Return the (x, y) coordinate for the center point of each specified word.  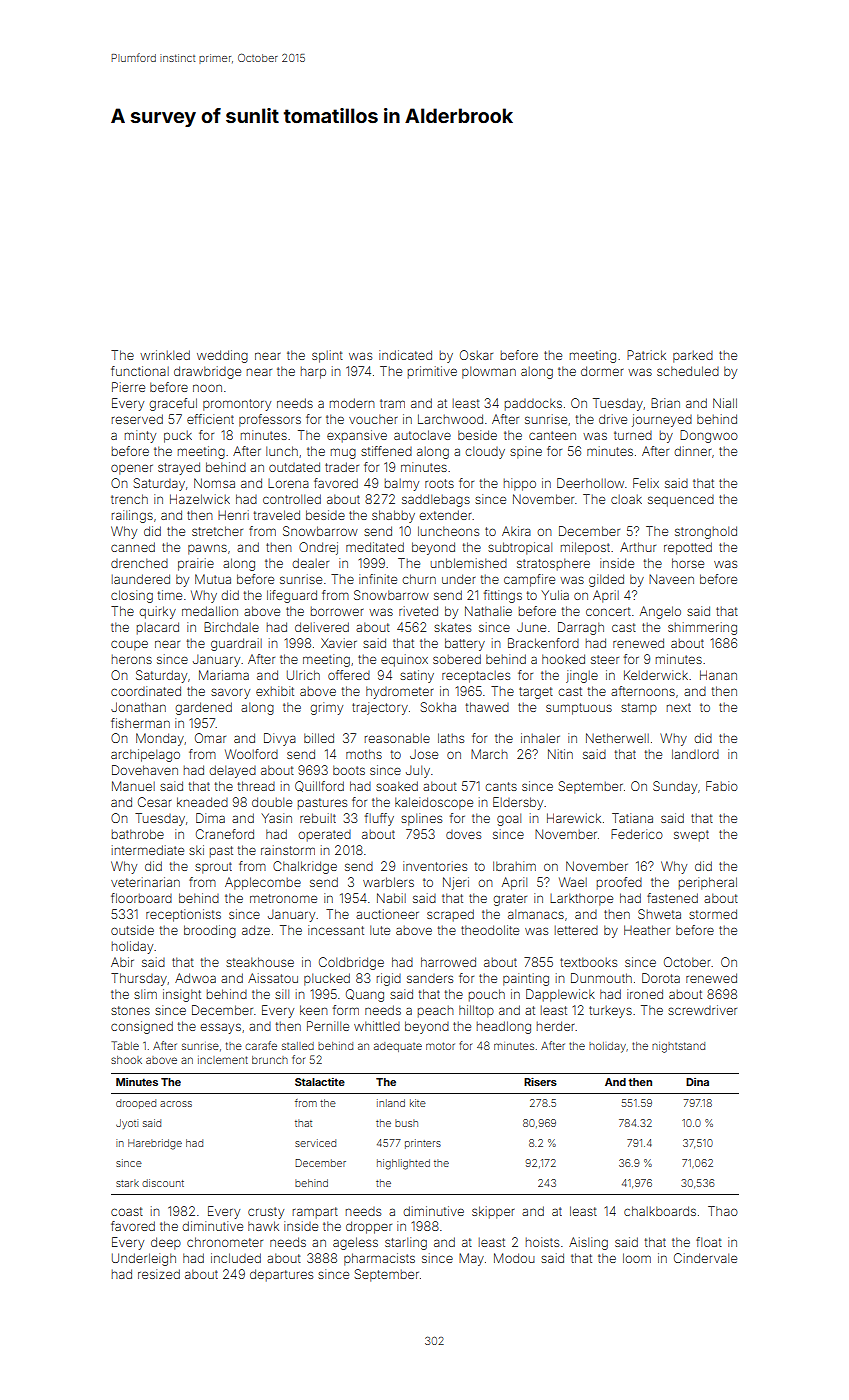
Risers (540, 1082)
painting (526, 979)
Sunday (675, 787)
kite (418, 1103)
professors (270, 420)
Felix (646, 483)
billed (319, 738)
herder (556, 1026)
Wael (573, 882)
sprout (213, 868)
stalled (298, 1046)
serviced (315, 1143)
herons (132, 659)
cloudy (485, 452)
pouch (487, 995)
